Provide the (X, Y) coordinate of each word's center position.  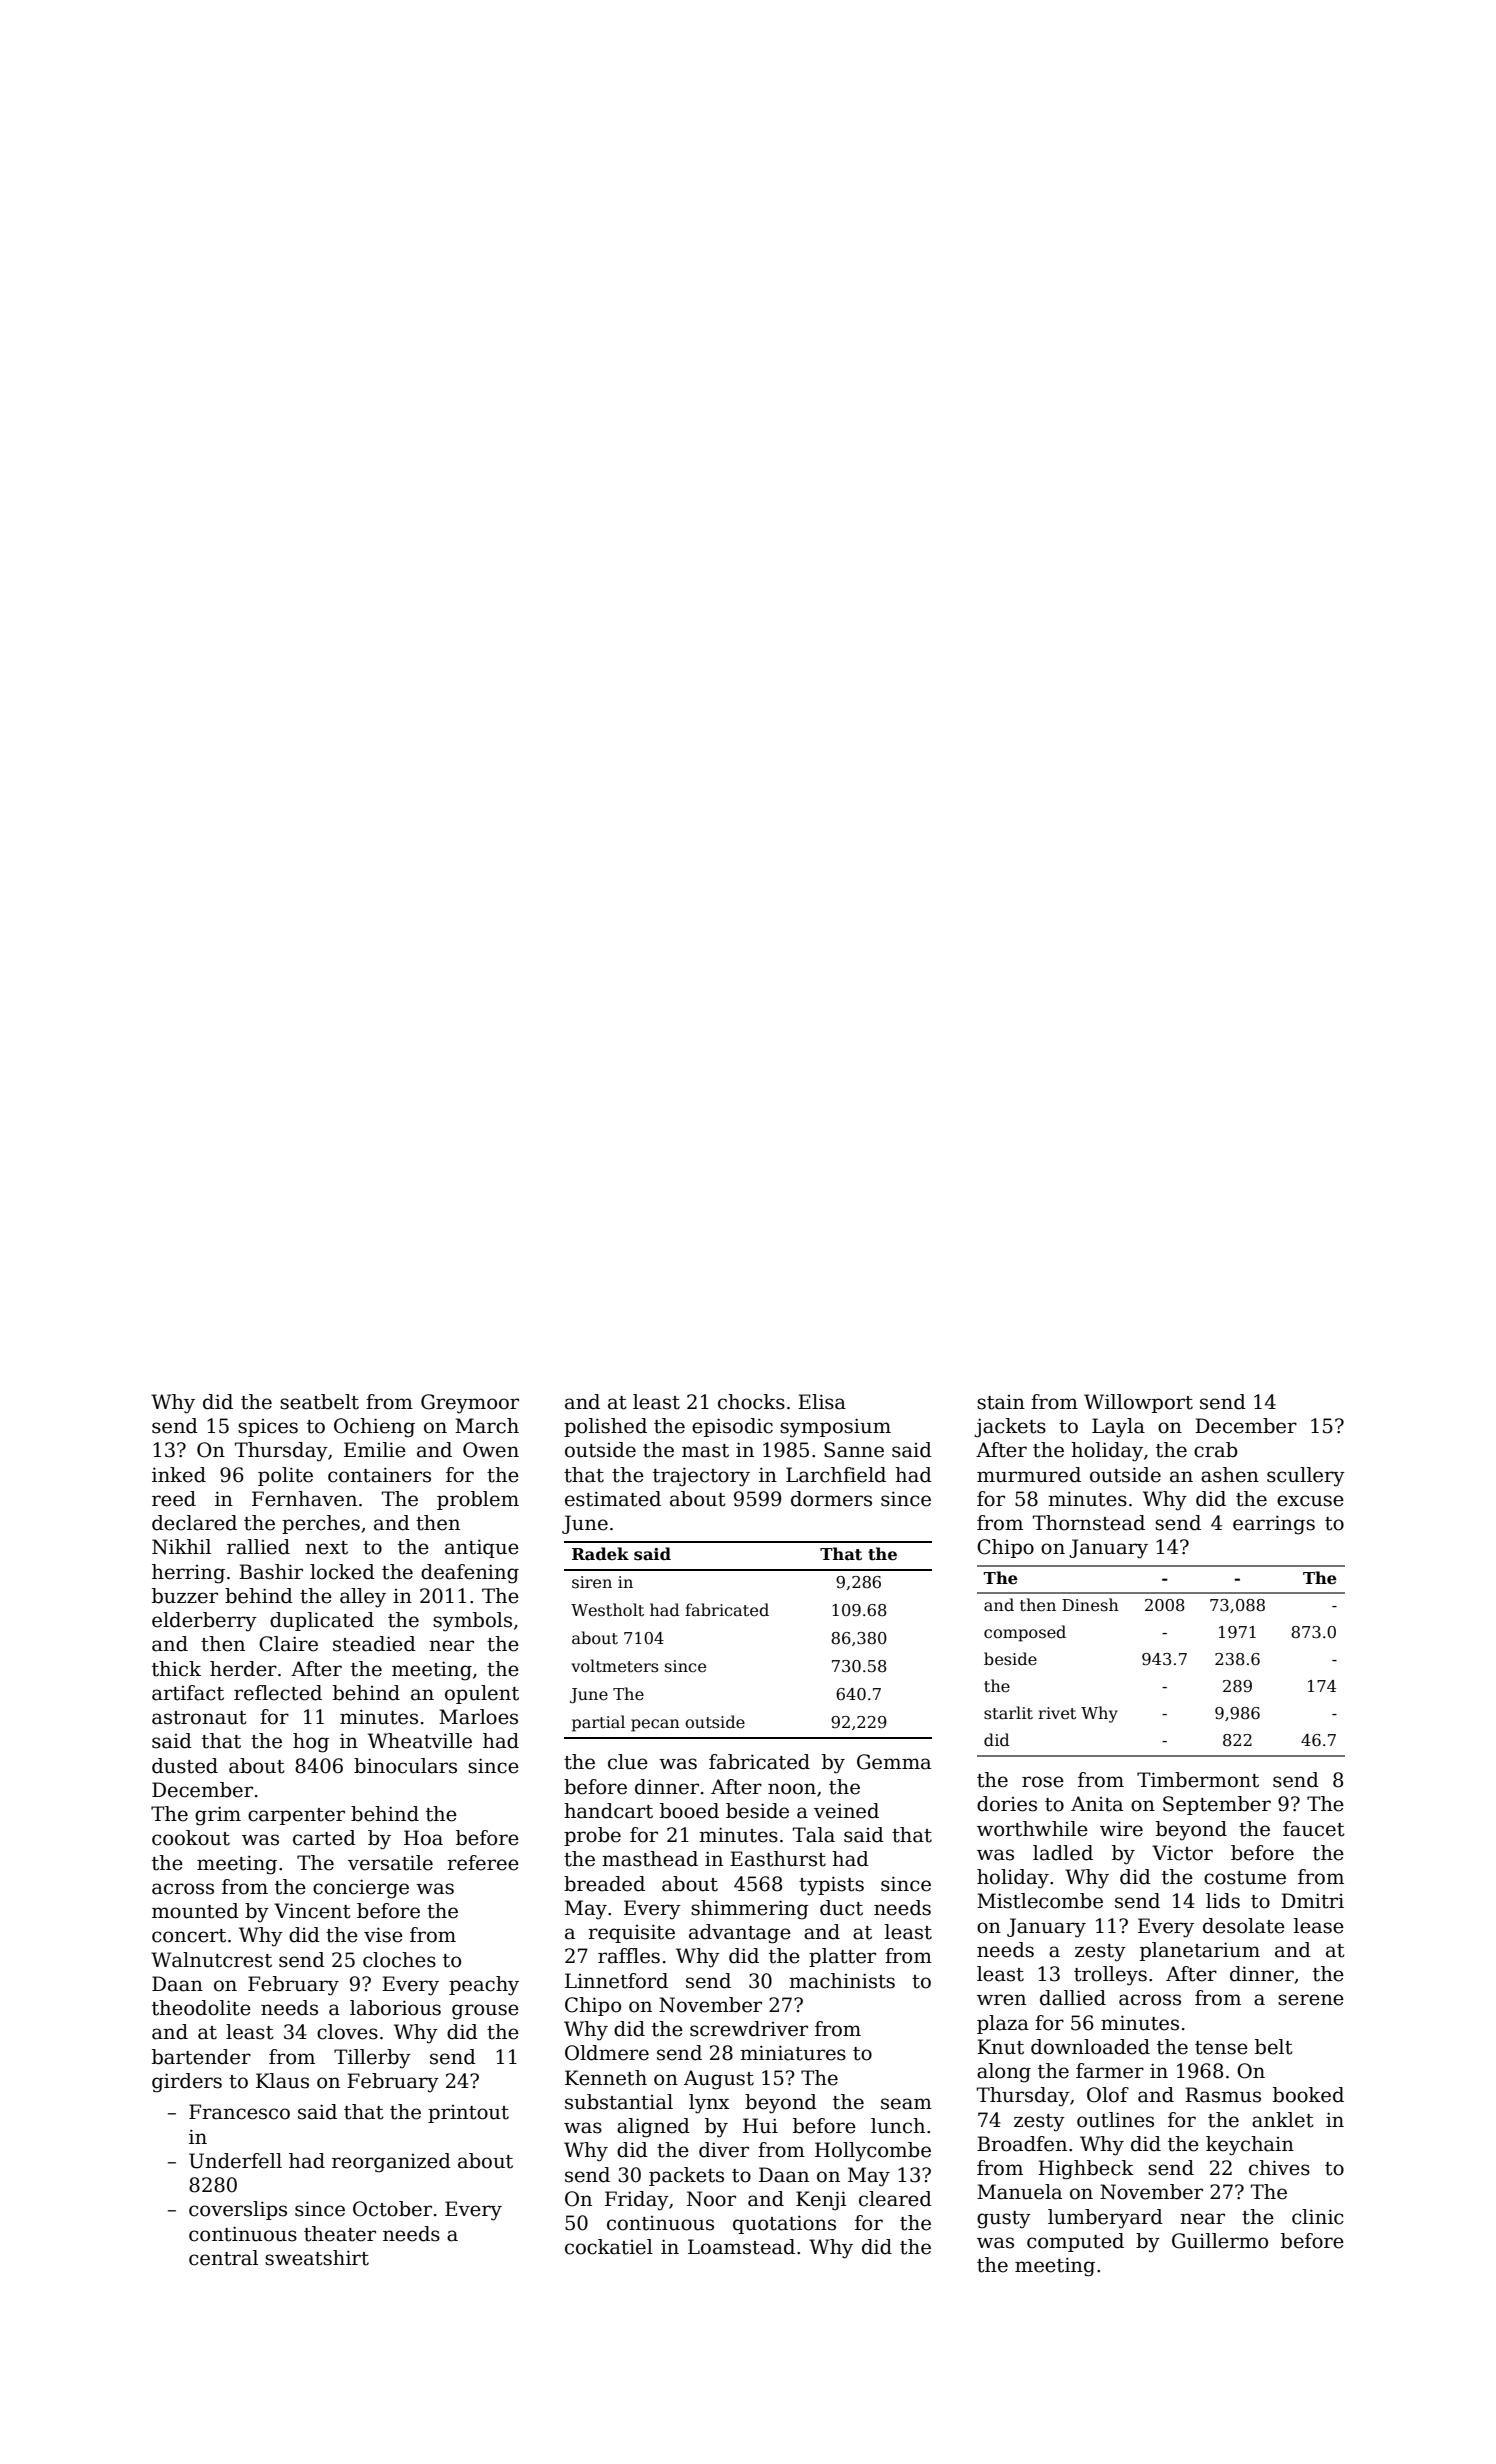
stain (1001, 1402)
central (223, 2258)
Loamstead (741, 2247)
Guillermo (1220, 2241)
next (326, 1548)
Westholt (607, 1610)
